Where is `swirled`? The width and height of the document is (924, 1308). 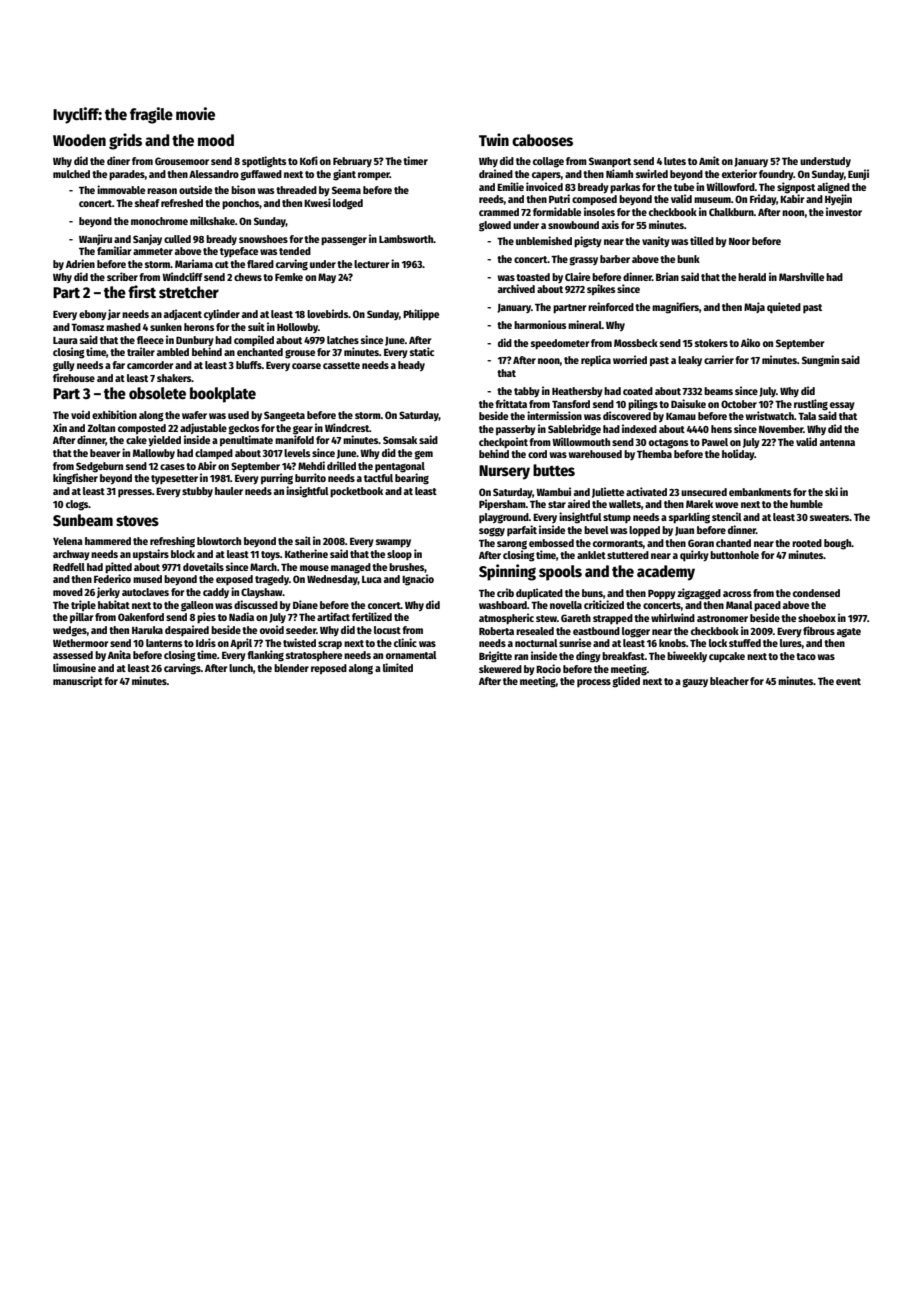 swirled is located at coordinates (652, 173).
